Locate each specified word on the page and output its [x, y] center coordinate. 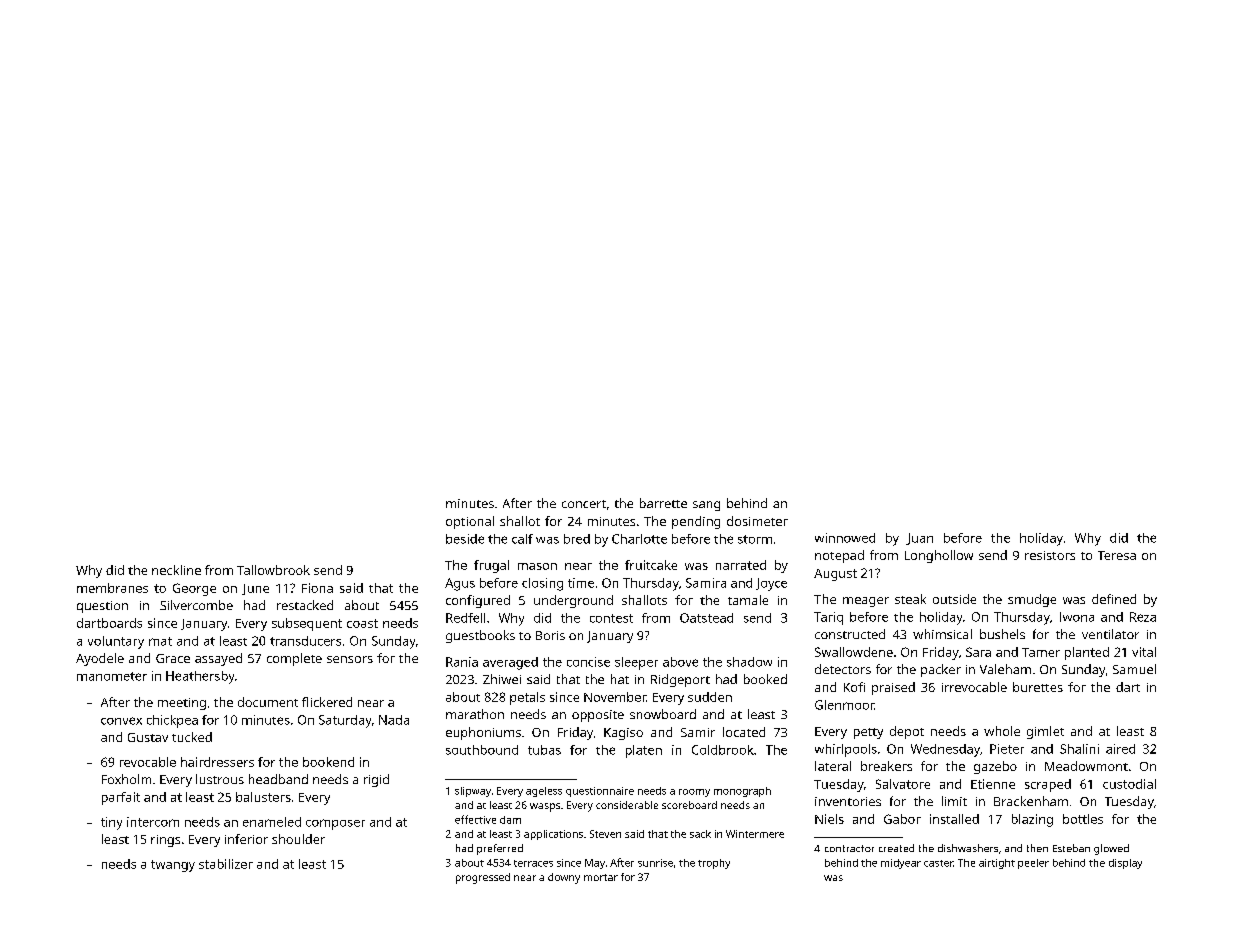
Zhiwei [502, 679]
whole [1002, 731]
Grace [173, 658]
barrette [663, 503]
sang [706, 506]
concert [584, 504]
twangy [173, 866]
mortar [601, 877]
